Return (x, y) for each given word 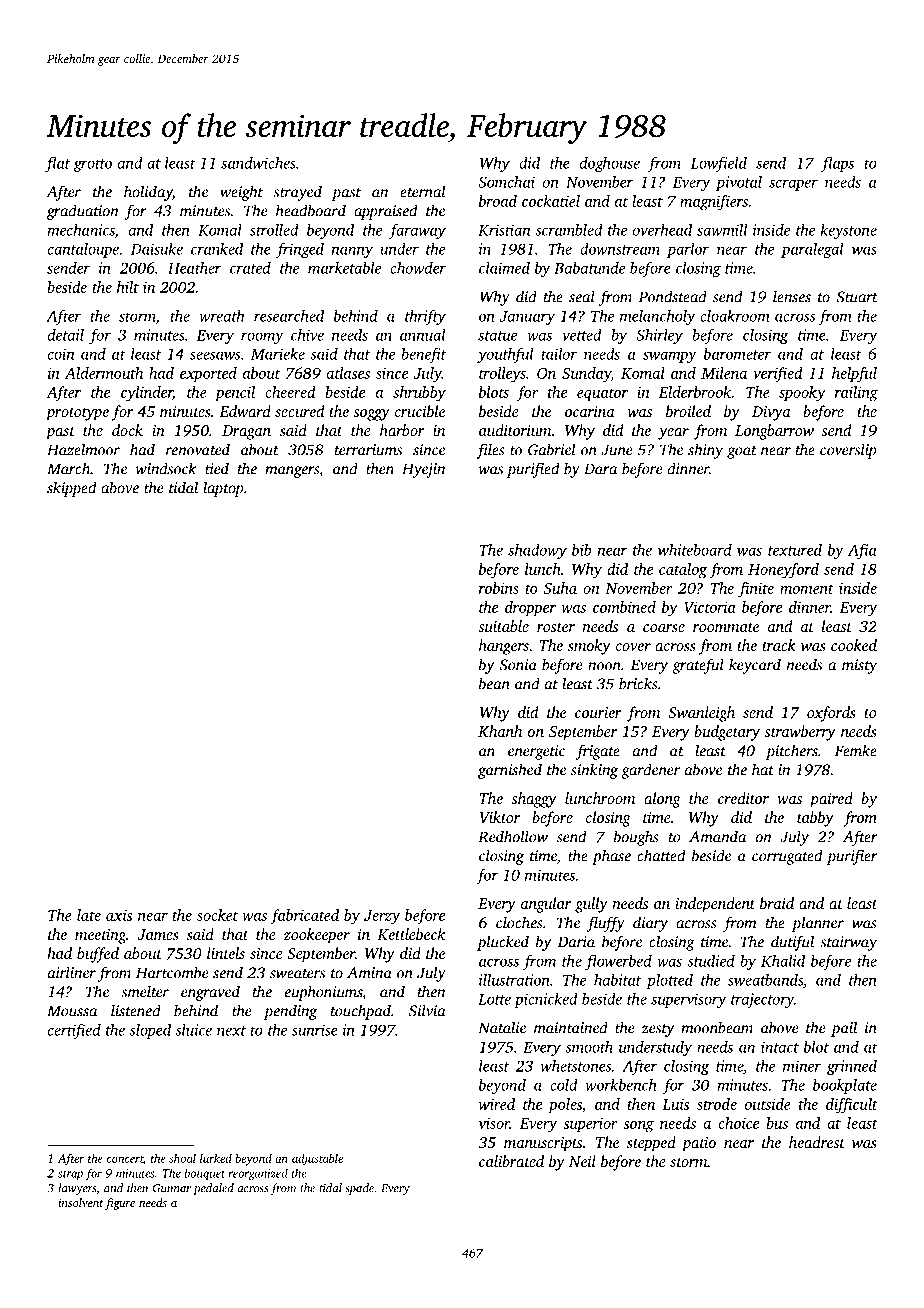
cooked (854, 645)
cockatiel (551, 201)
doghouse (610, 164)
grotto (93, 165)
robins (499, 588)
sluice (193, 1030)
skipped (71, 489)
